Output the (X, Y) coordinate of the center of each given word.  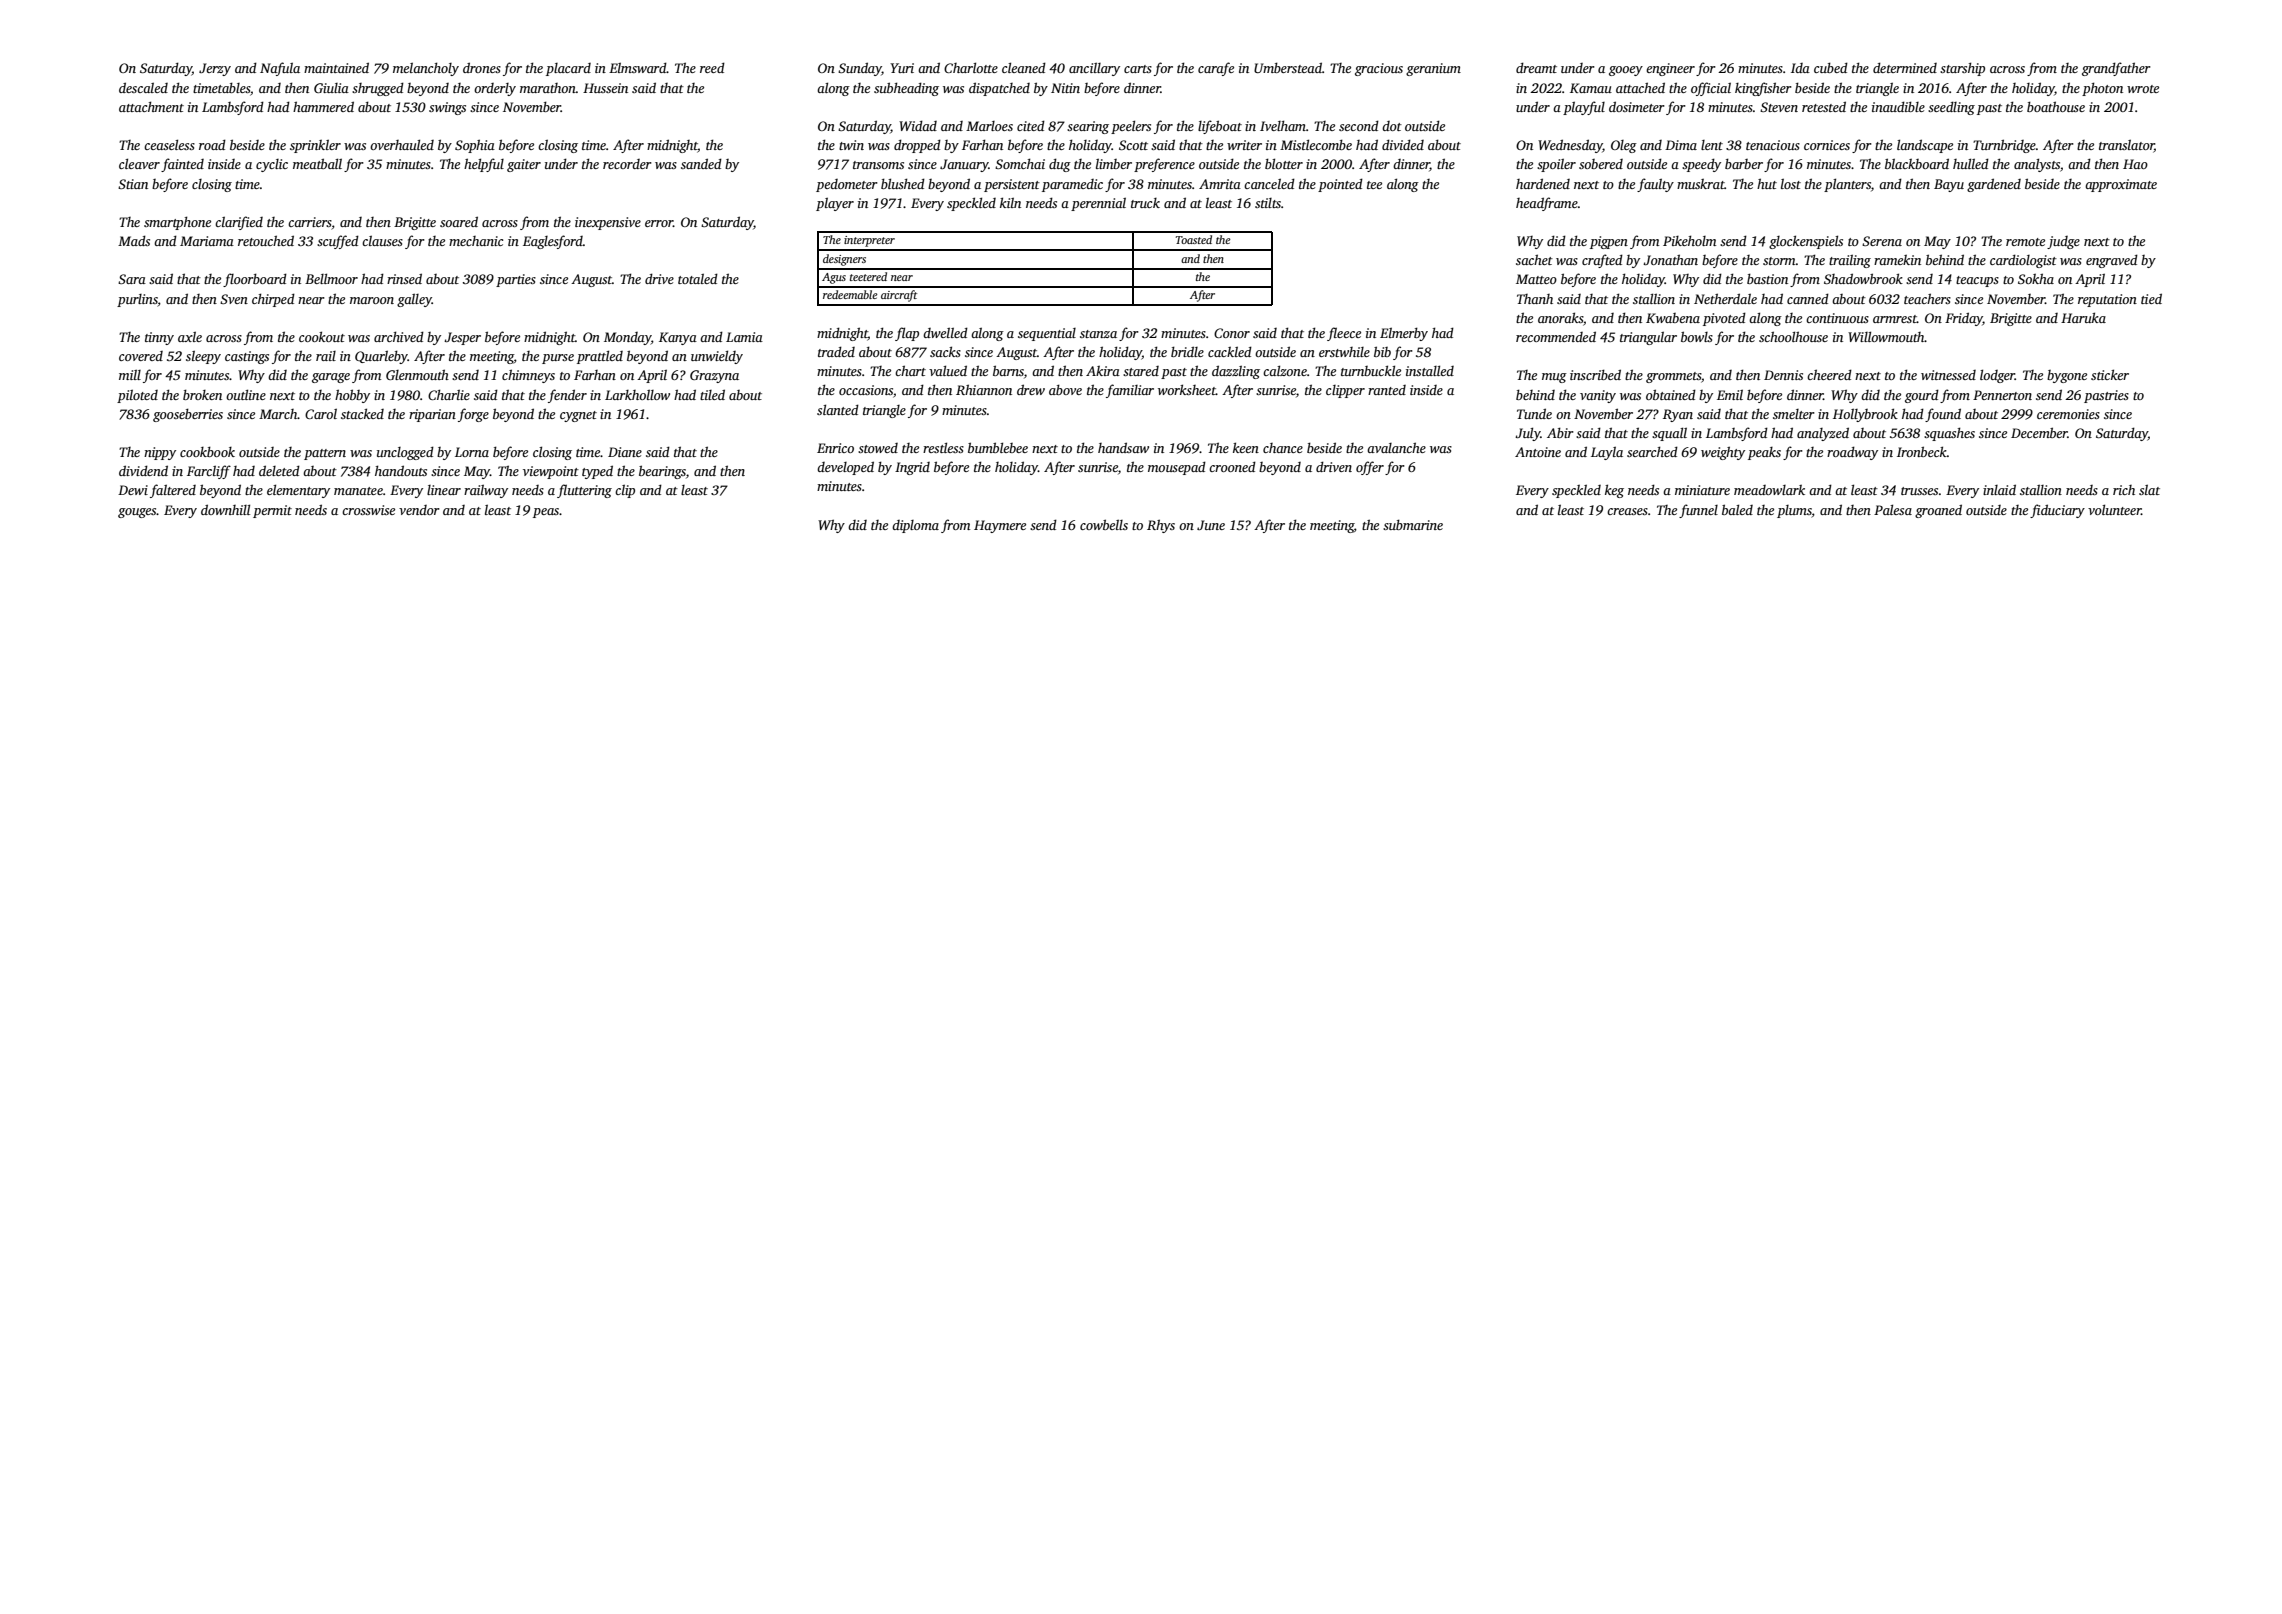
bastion (1767, 278)
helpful (484, 165)
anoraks (1560, 317)
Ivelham (1283, 125)
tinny (159, 338)
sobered (1601, 164)
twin (851, 145)
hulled (1971, 163)
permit (272, 511)
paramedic (1072, 185)
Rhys (1161, 526)
